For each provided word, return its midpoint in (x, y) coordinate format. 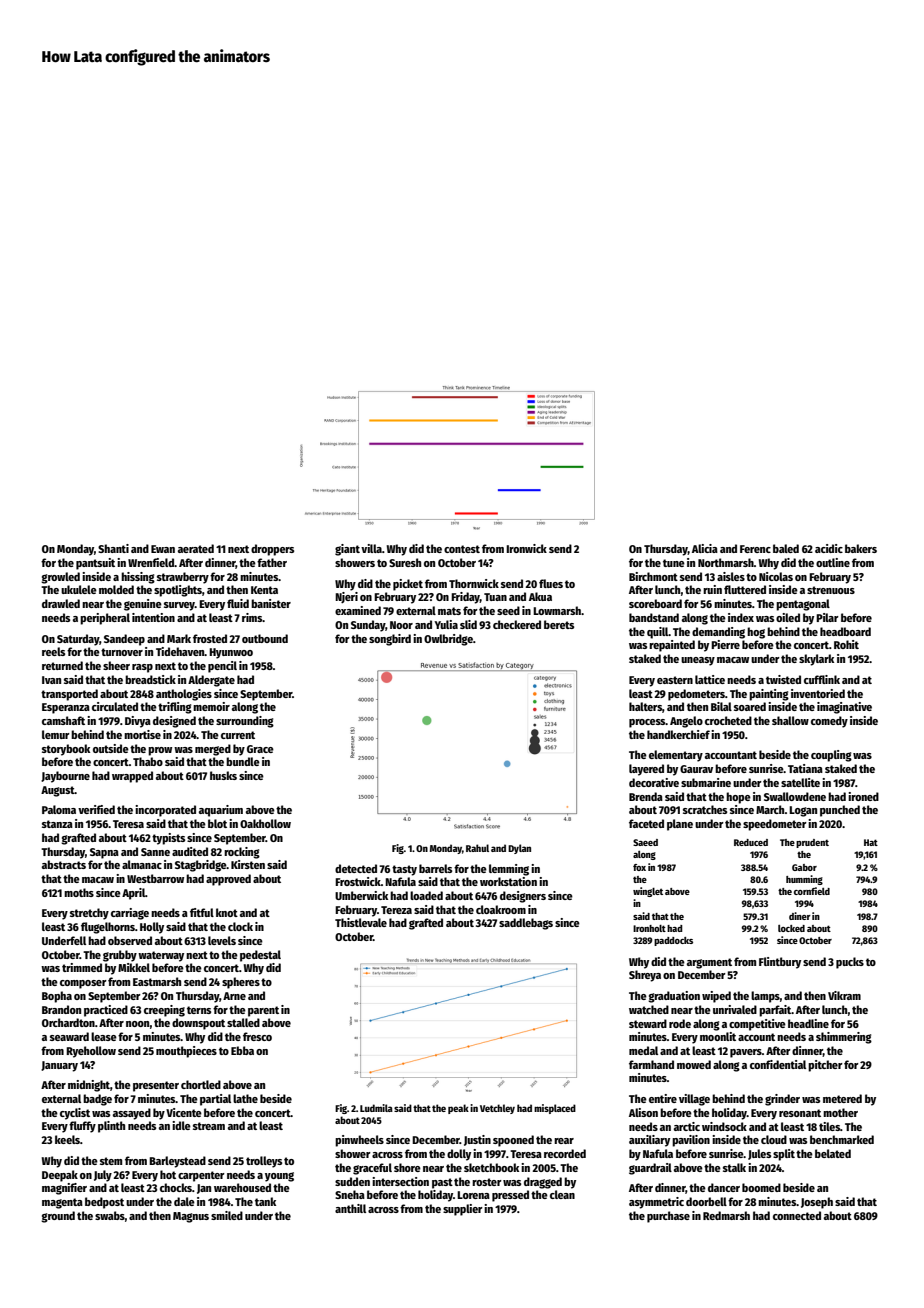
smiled (227, 1215)
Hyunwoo (231, 653)
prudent (812, 843)
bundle (243, 761)
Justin (477, 1140)
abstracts (64, 864)
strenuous (831, 590)
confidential (778, 1064)
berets (559, 624)
